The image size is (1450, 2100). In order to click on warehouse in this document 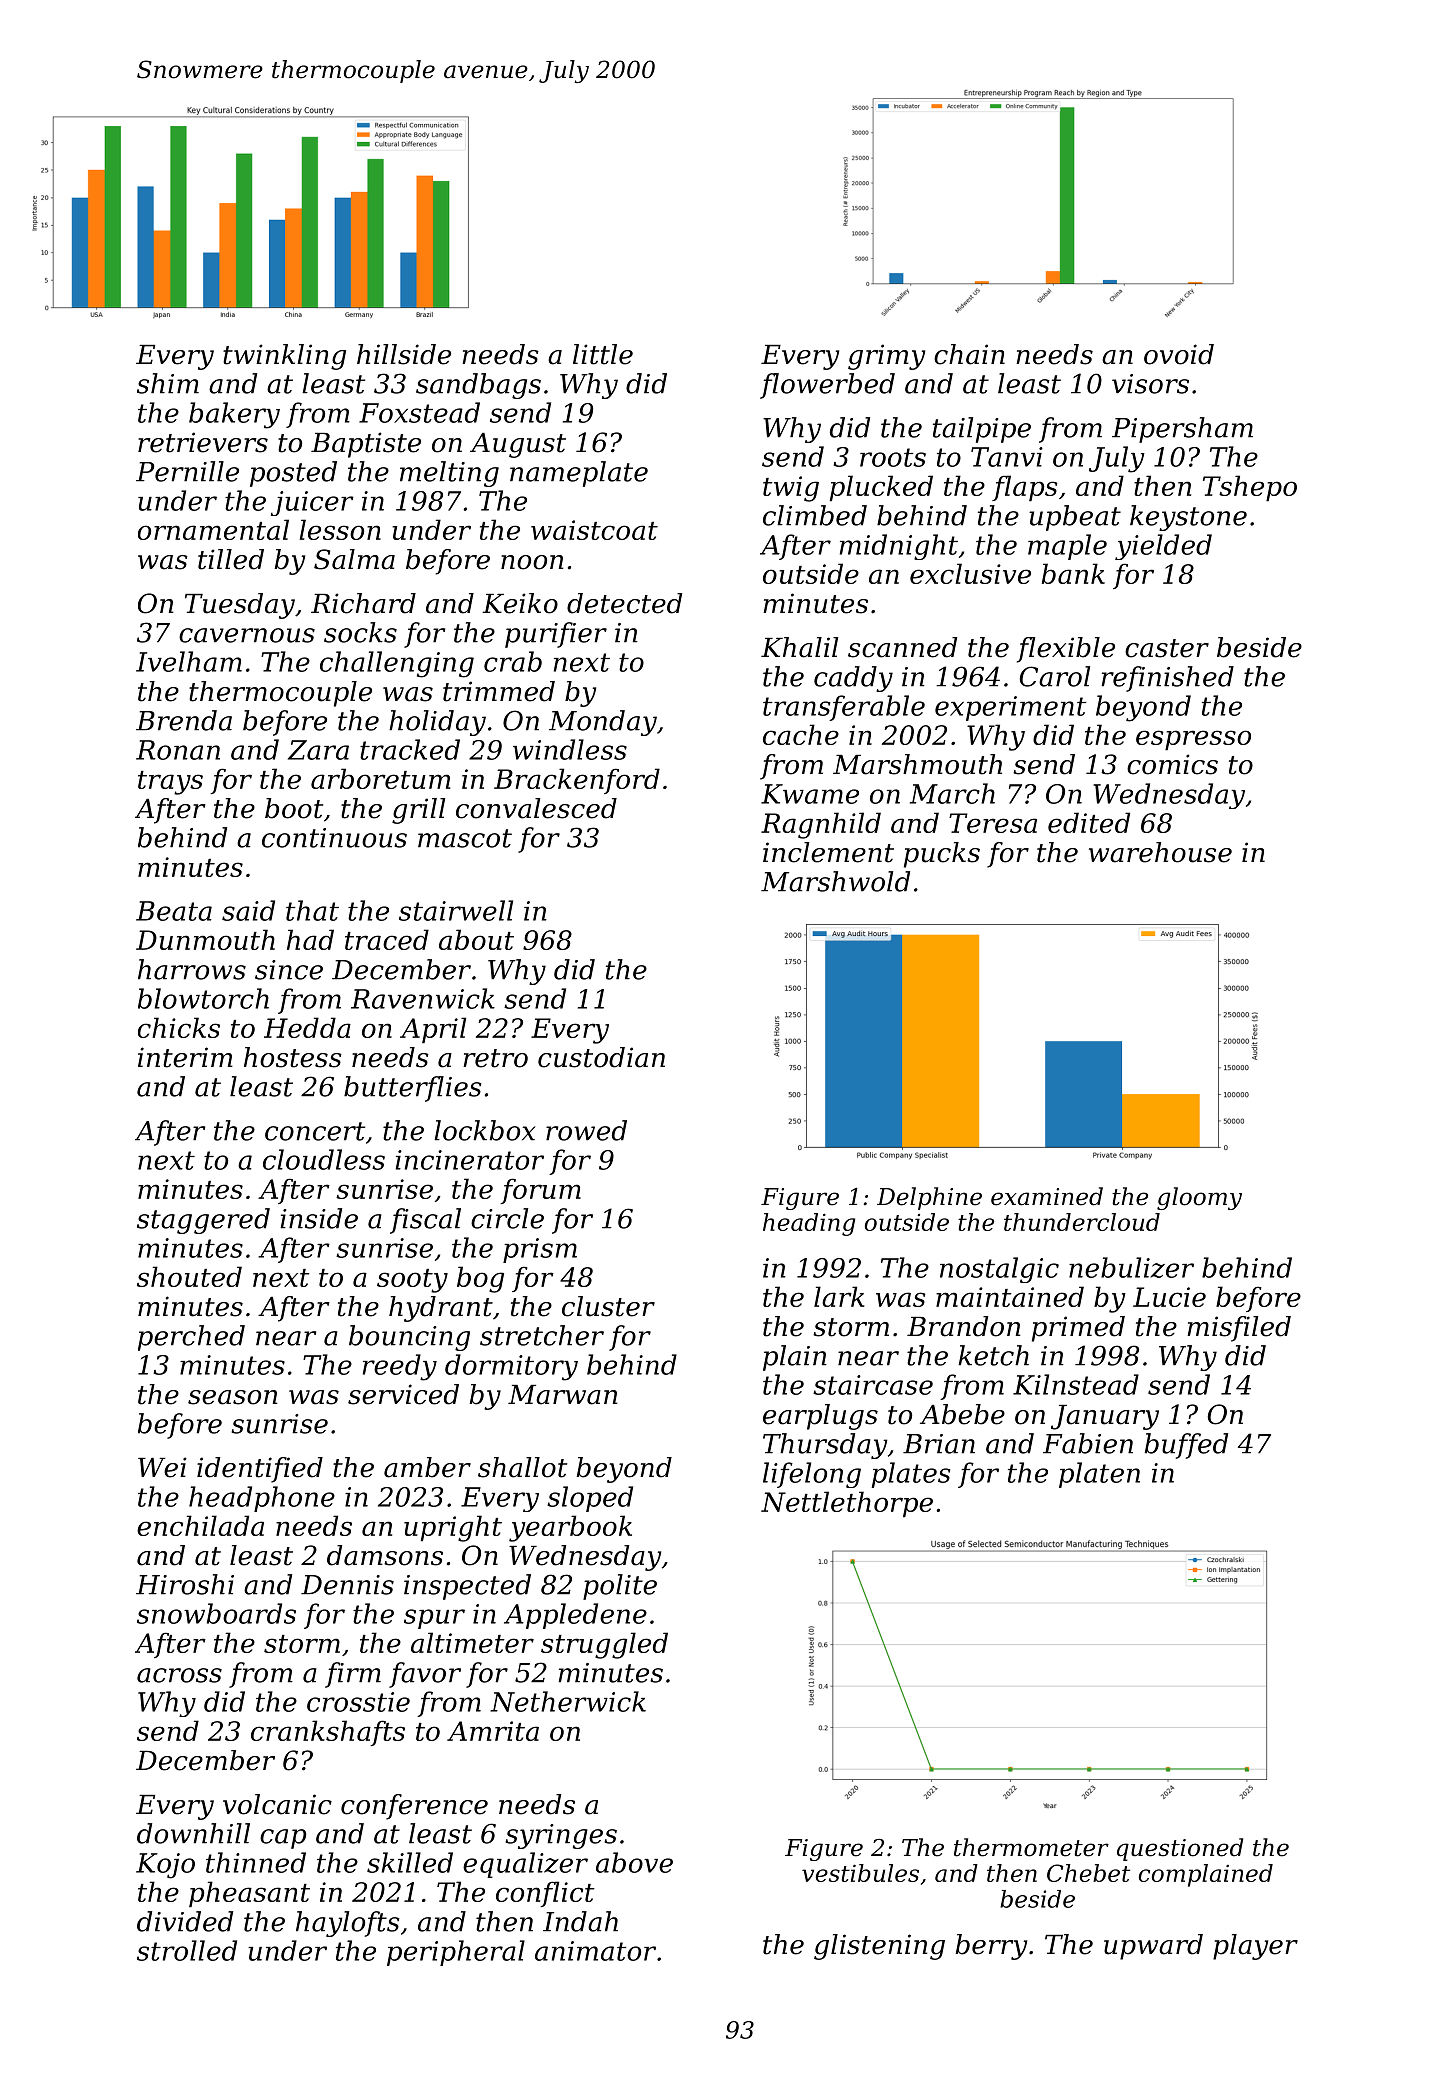, I will do `click(1160, 852)`.
